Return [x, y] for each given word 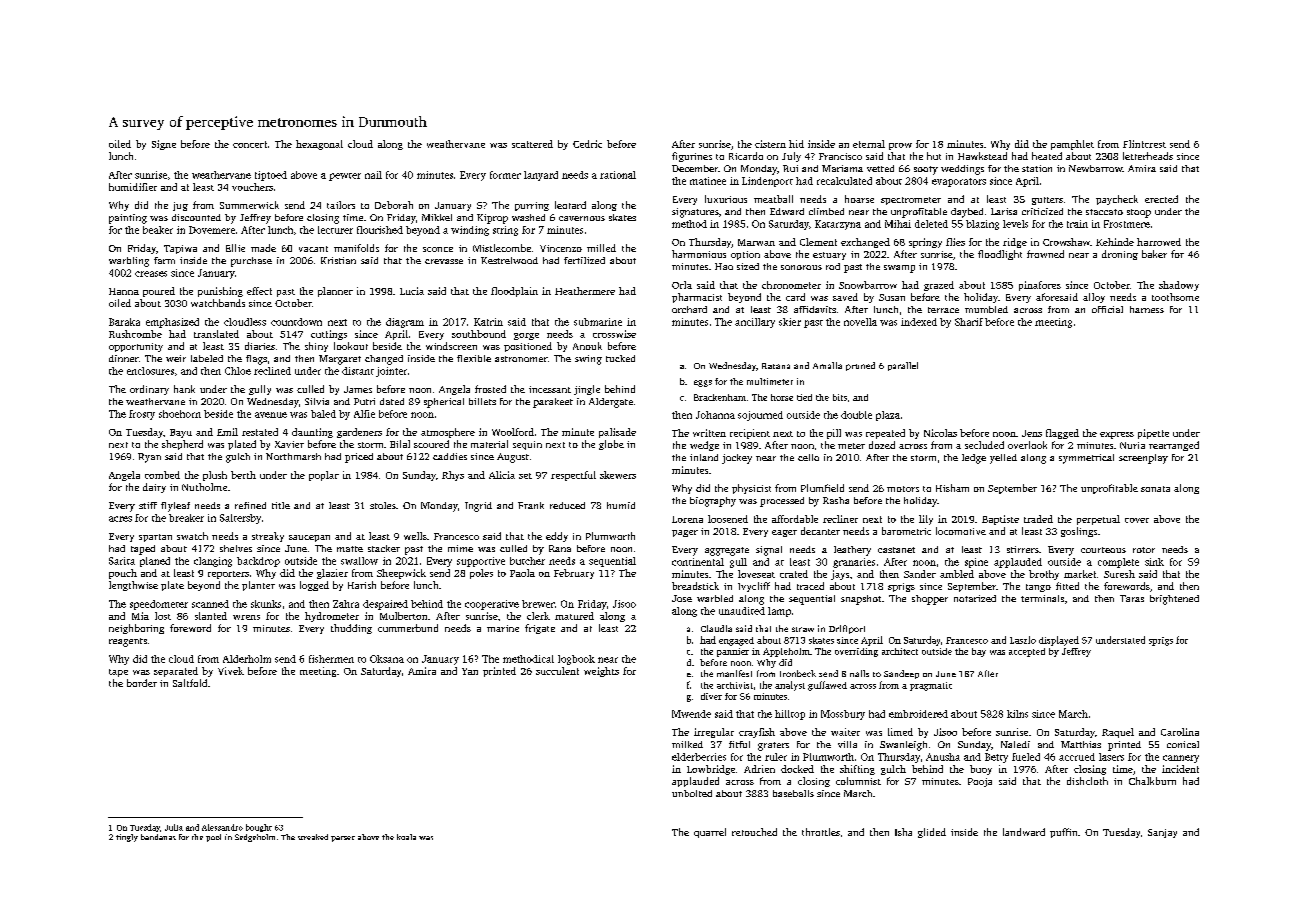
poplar [324, 476]
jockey [737, 459]
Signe [164, 145]
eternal [869, 144]
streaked [313, 837]
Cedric [587, 144]
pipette [1153, 434]
